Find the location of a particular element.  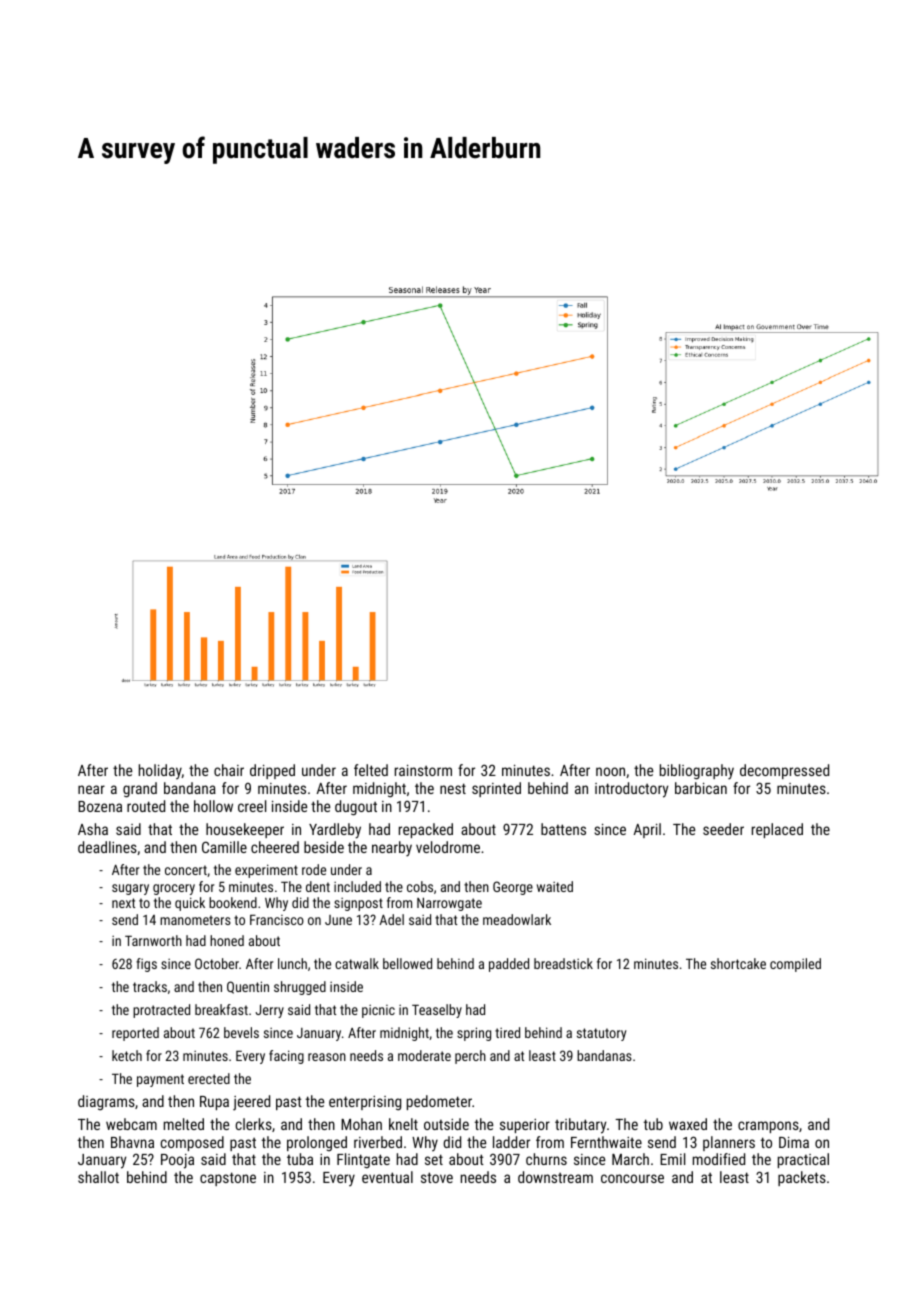

sprinted is located at coordinates (496, 789).
